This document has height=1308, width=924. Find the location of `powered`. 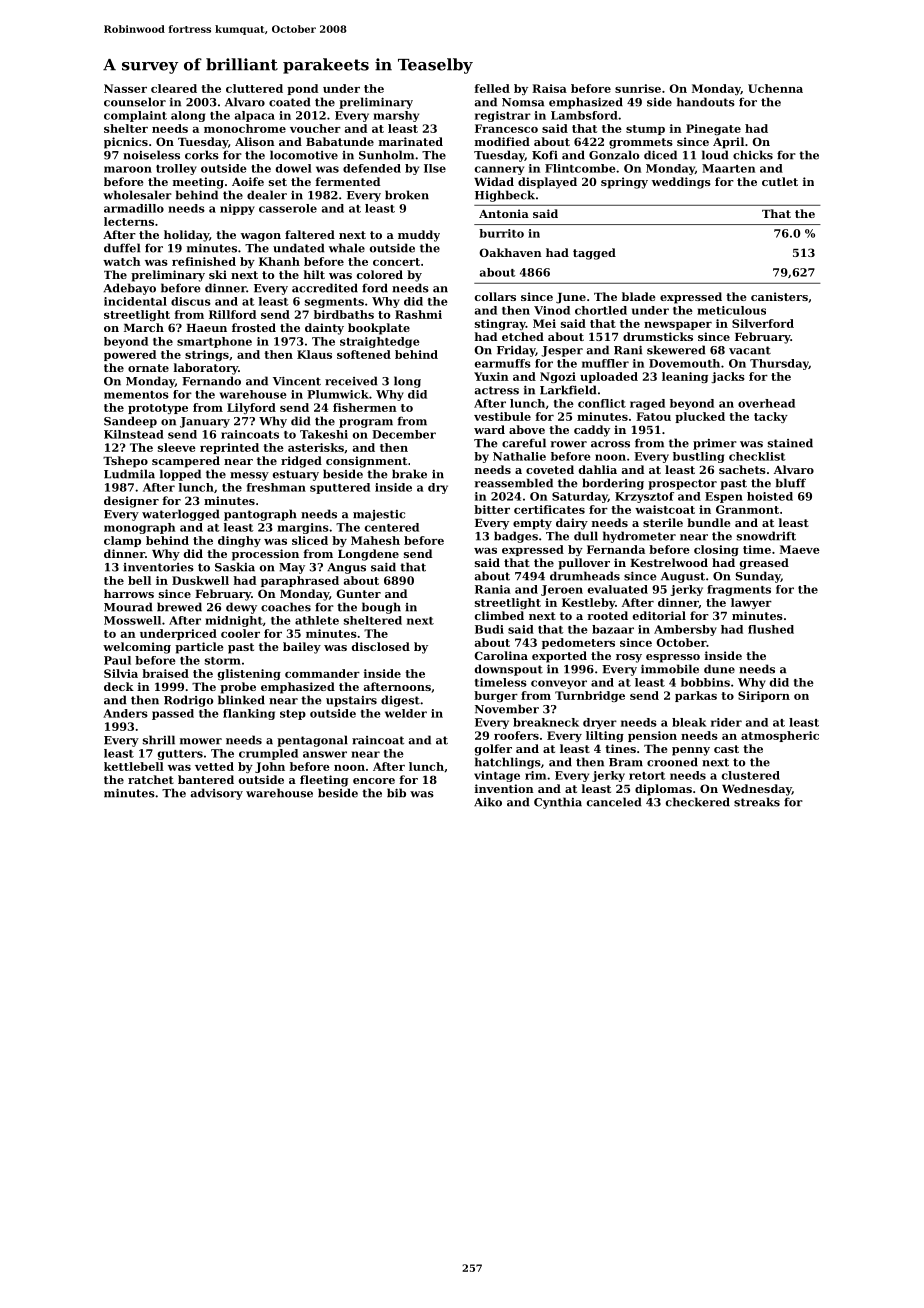

powered is located at coordinates (130, 355).
